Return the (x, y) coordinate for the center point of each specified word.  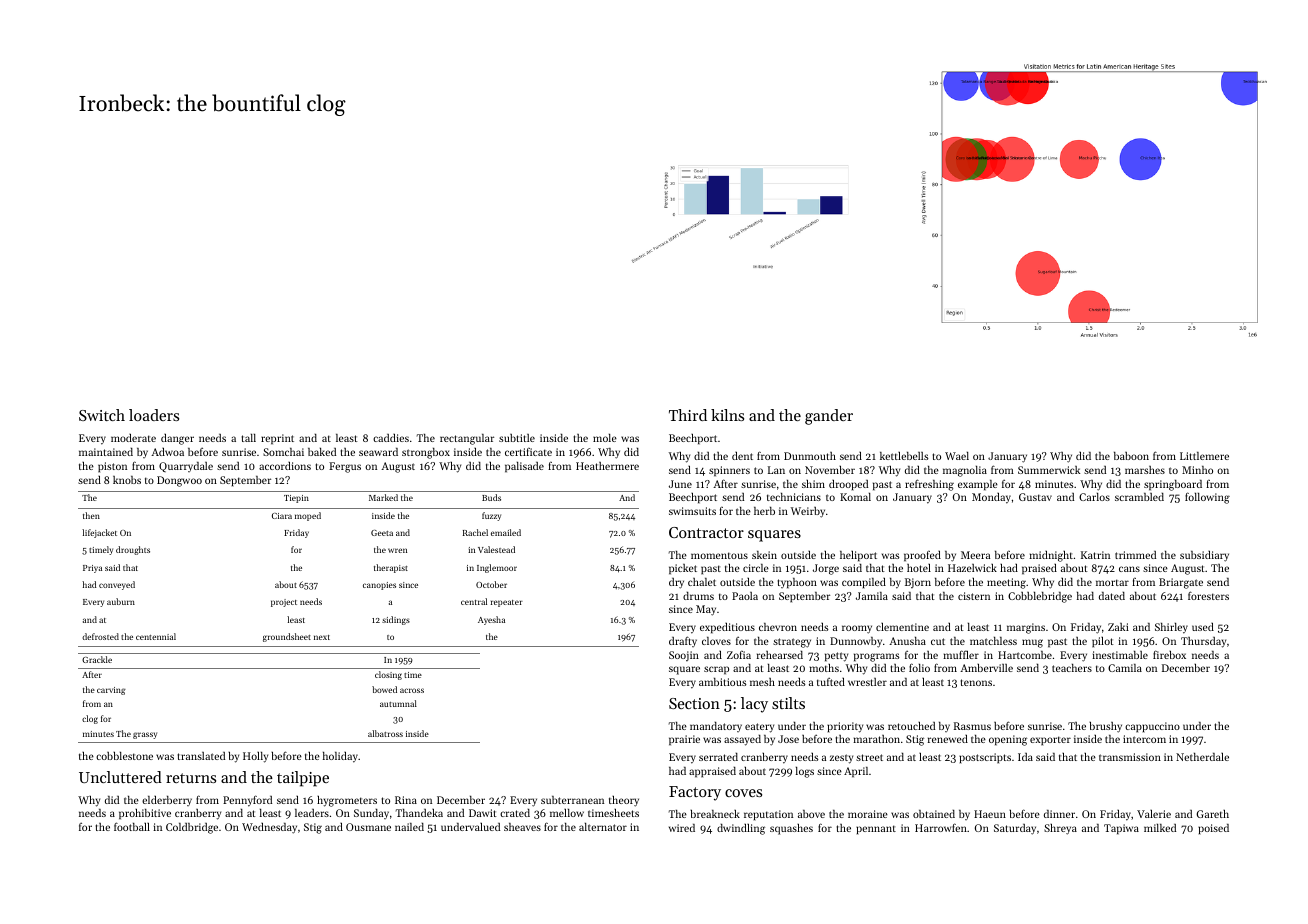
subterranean (572, 800)
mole (605, 438)
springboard (1173, 485)
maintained (106, 452)
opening (1008, 740)
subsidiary (1204, 556)
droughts (133, 550)
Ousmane (368, 827)
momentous (719, 555)
